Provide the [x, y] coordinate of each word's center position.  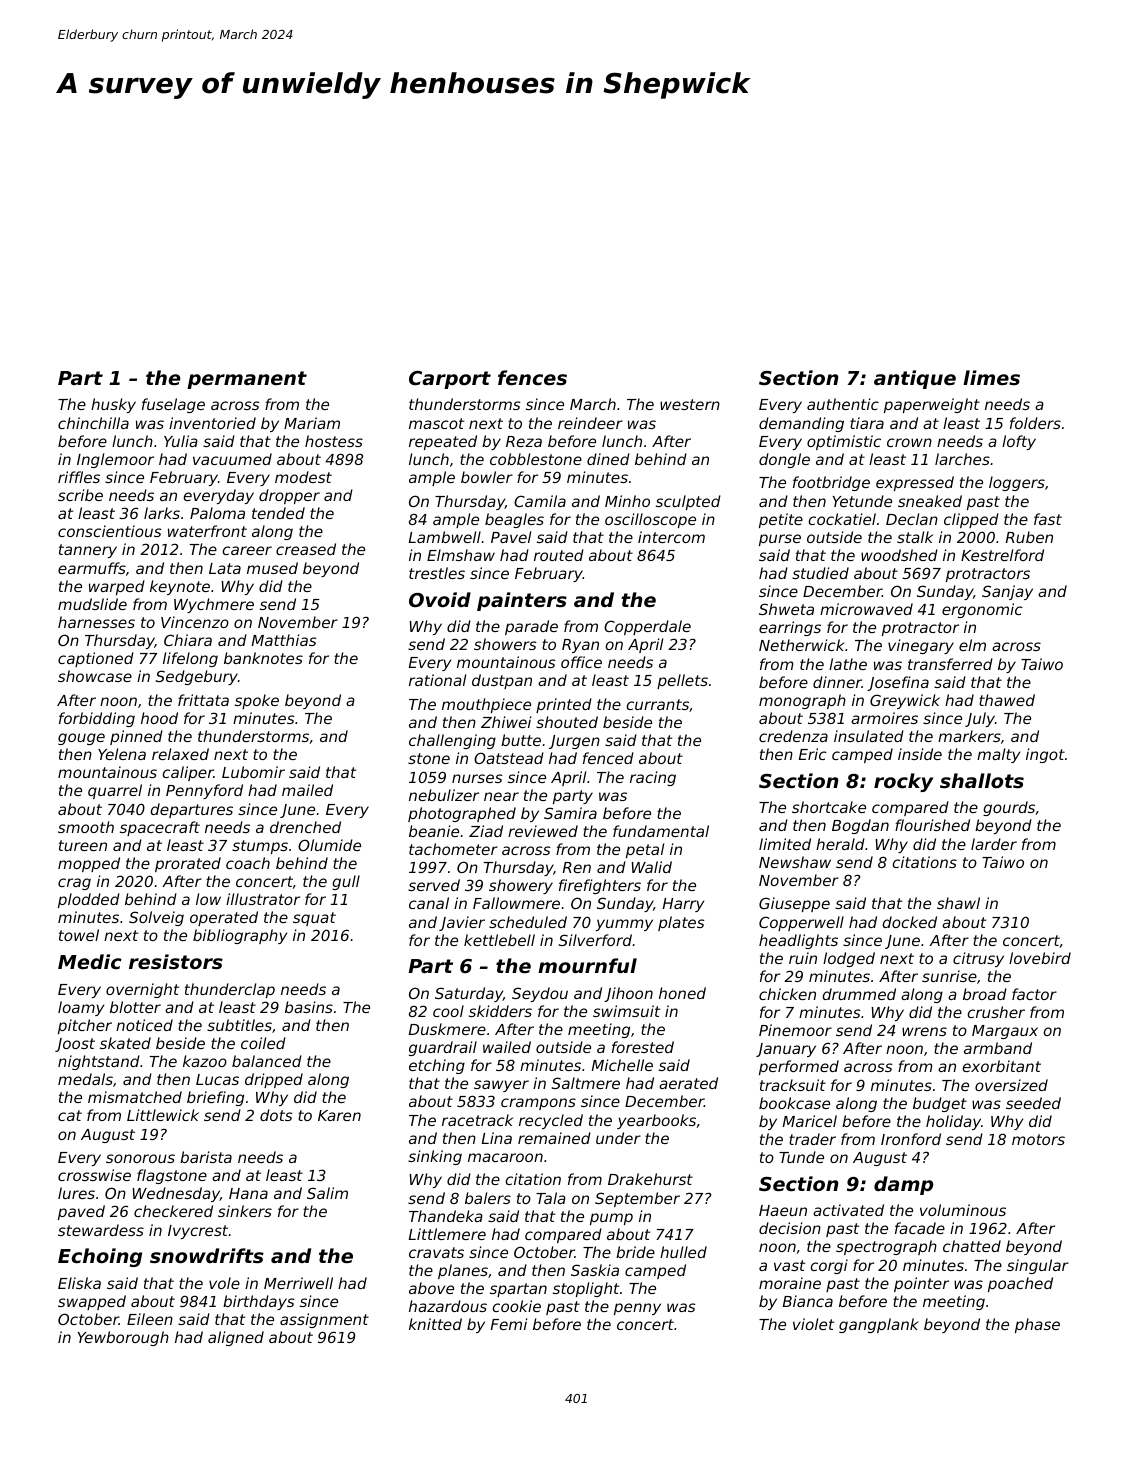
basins [309, 1007]
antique [915, 379]
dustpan [502, 681]
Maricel [810, 1121]
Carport [450, 380]
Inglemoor [115, 460]
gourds [1009, 808]
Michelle [622, 1065]
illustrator [263, 899]
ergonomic [982, 610]
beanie [434, 831]
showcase [95, 676]
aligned [236, 1338]
